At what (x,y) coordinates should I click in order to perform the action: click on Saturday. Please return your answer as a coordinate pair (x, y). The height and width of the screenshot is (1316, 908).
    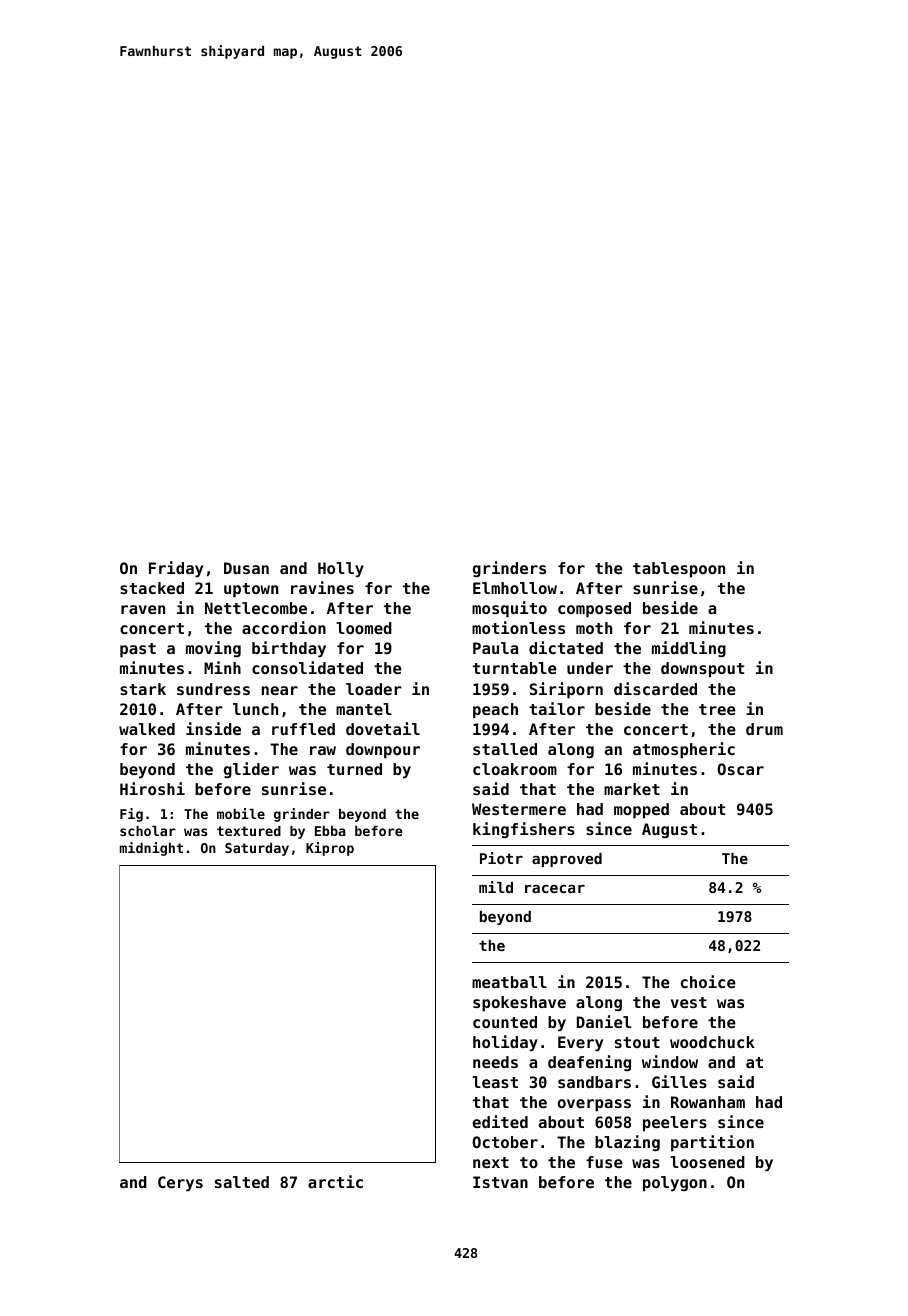
    Looking at the image, I should click on (257, 849).
